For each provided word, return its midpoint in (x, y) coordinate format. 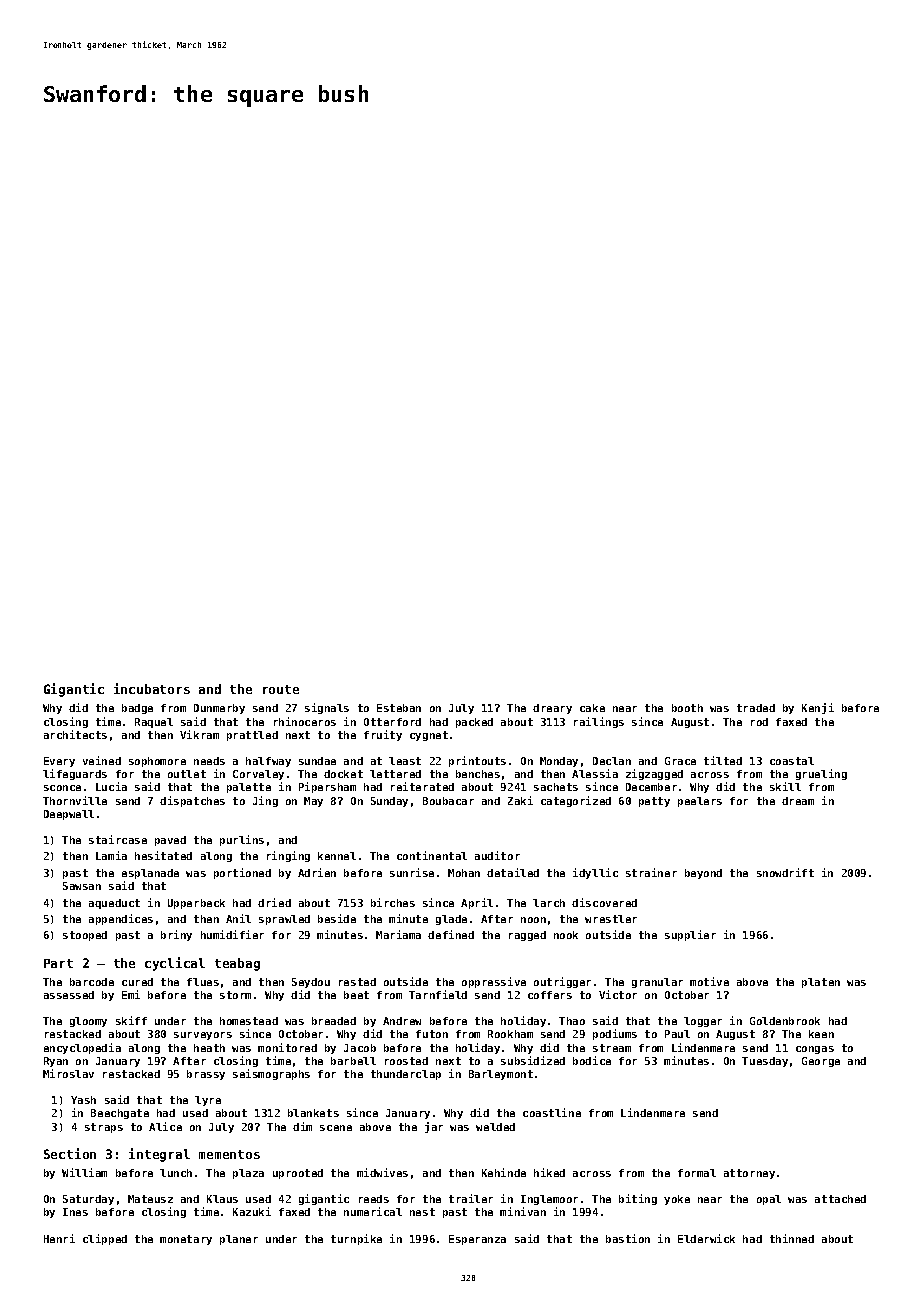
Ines (75, 1212)
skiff (131, 1020)
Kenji (818, 708)
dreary (552, 709)
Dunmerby (219, 709)
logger (703, 1022)
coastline (552, 1112)
